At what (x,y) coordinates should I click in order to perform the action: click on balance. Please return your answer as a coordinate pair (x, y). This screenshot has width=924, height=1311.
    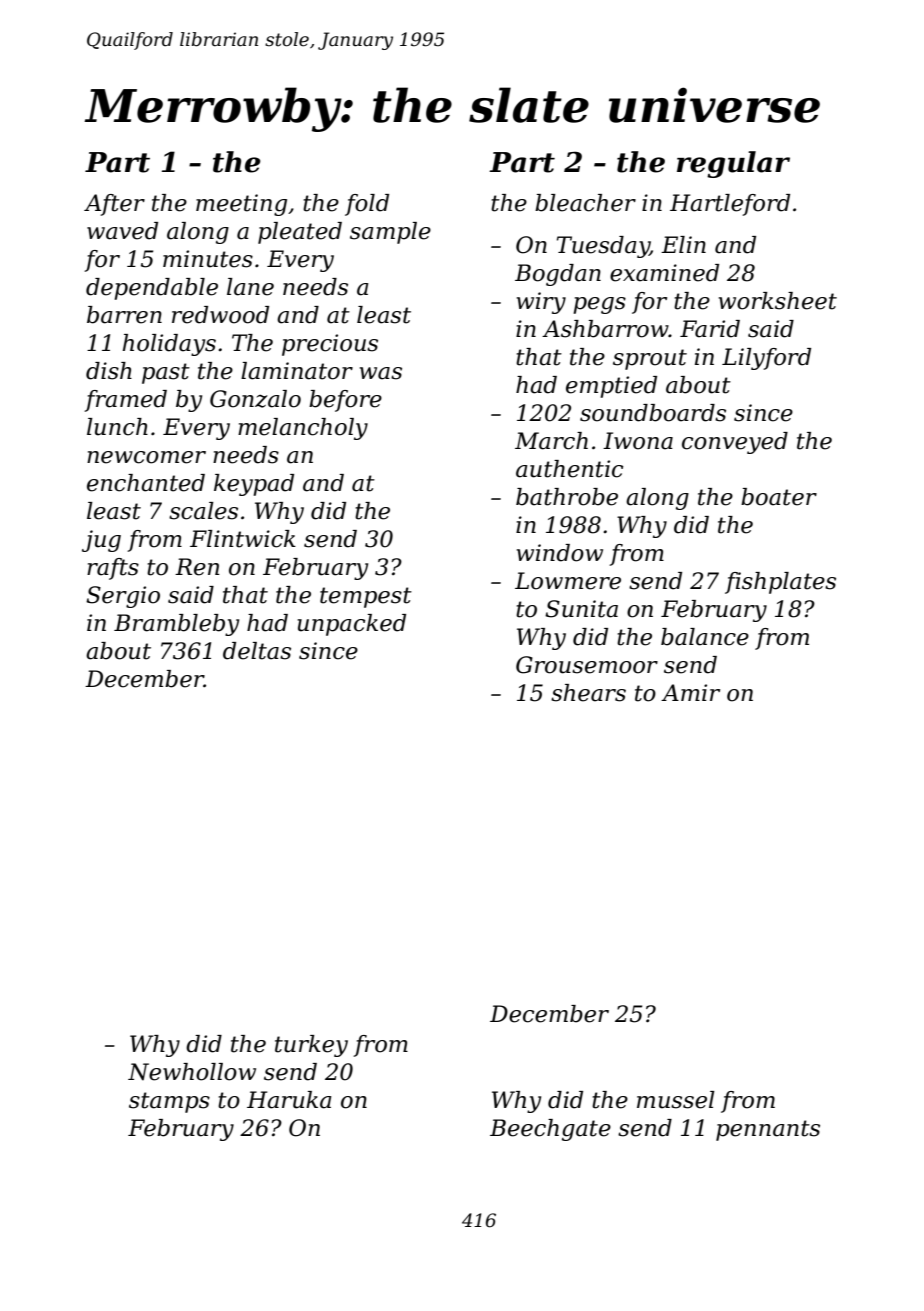
    Looking at the image, I should click on (705, 637).
